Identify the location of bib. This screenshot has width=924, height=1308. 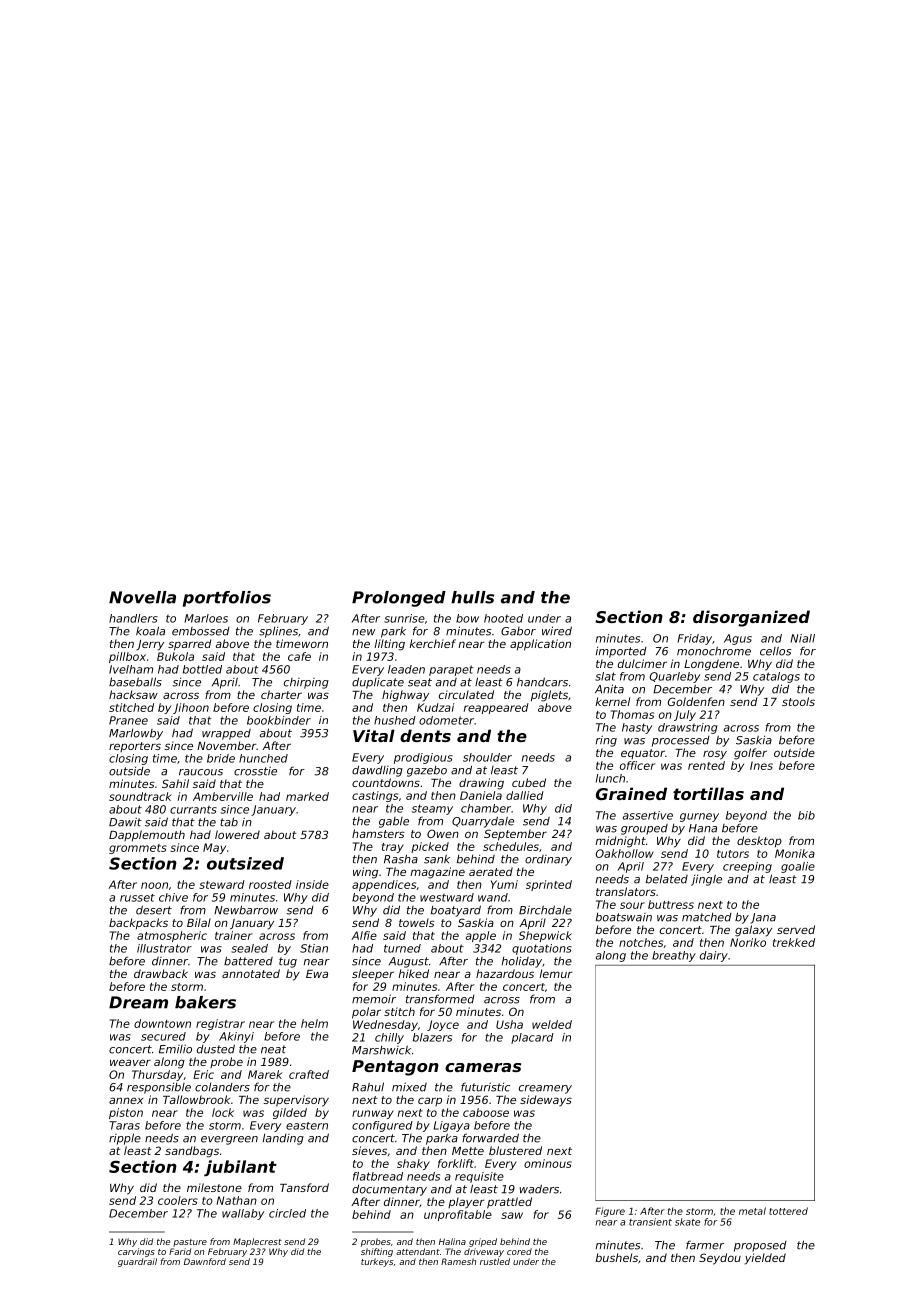
(806, 815).
